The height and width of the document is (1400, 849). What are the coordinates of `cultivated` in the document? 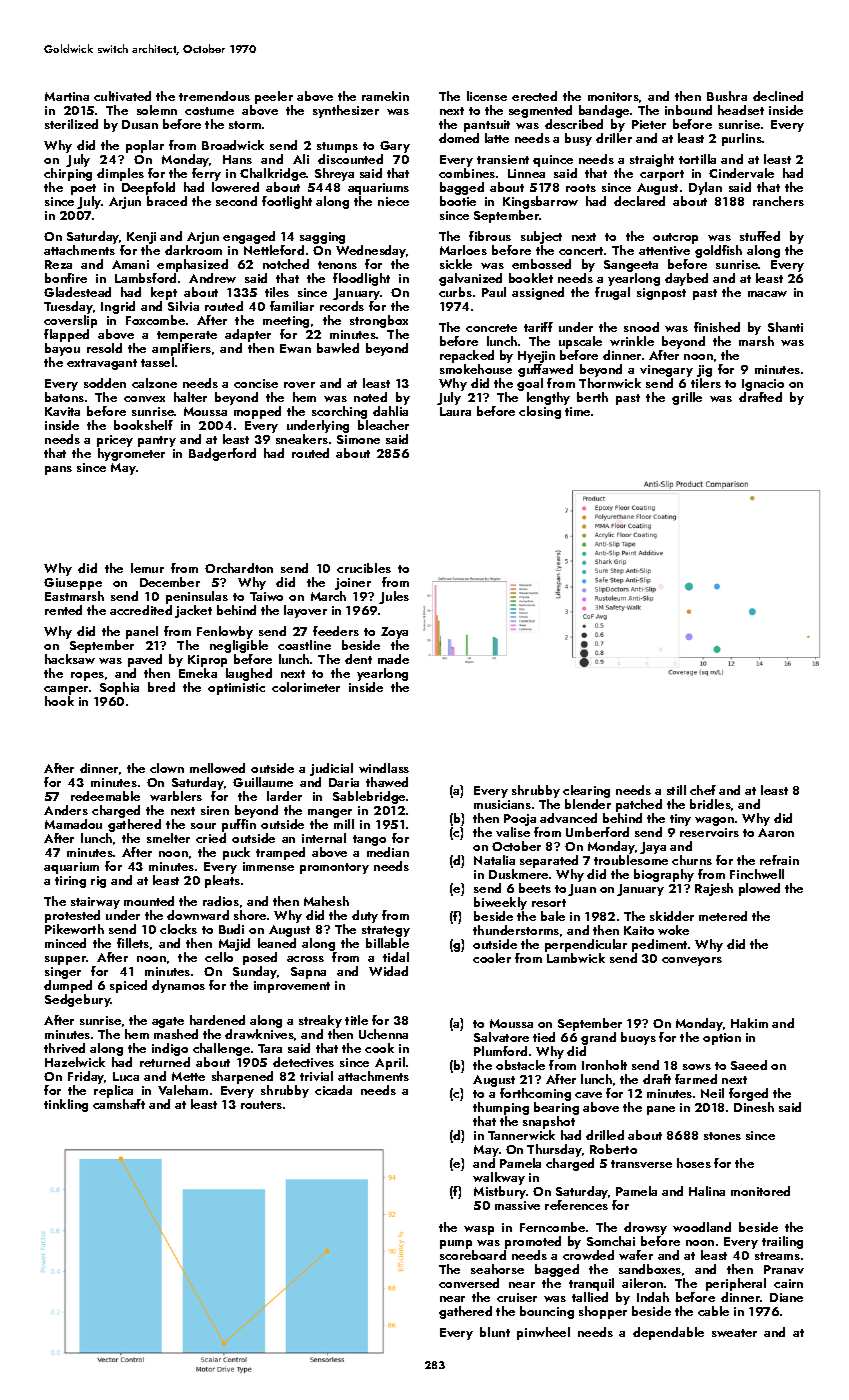 It's located at (122, 96).
